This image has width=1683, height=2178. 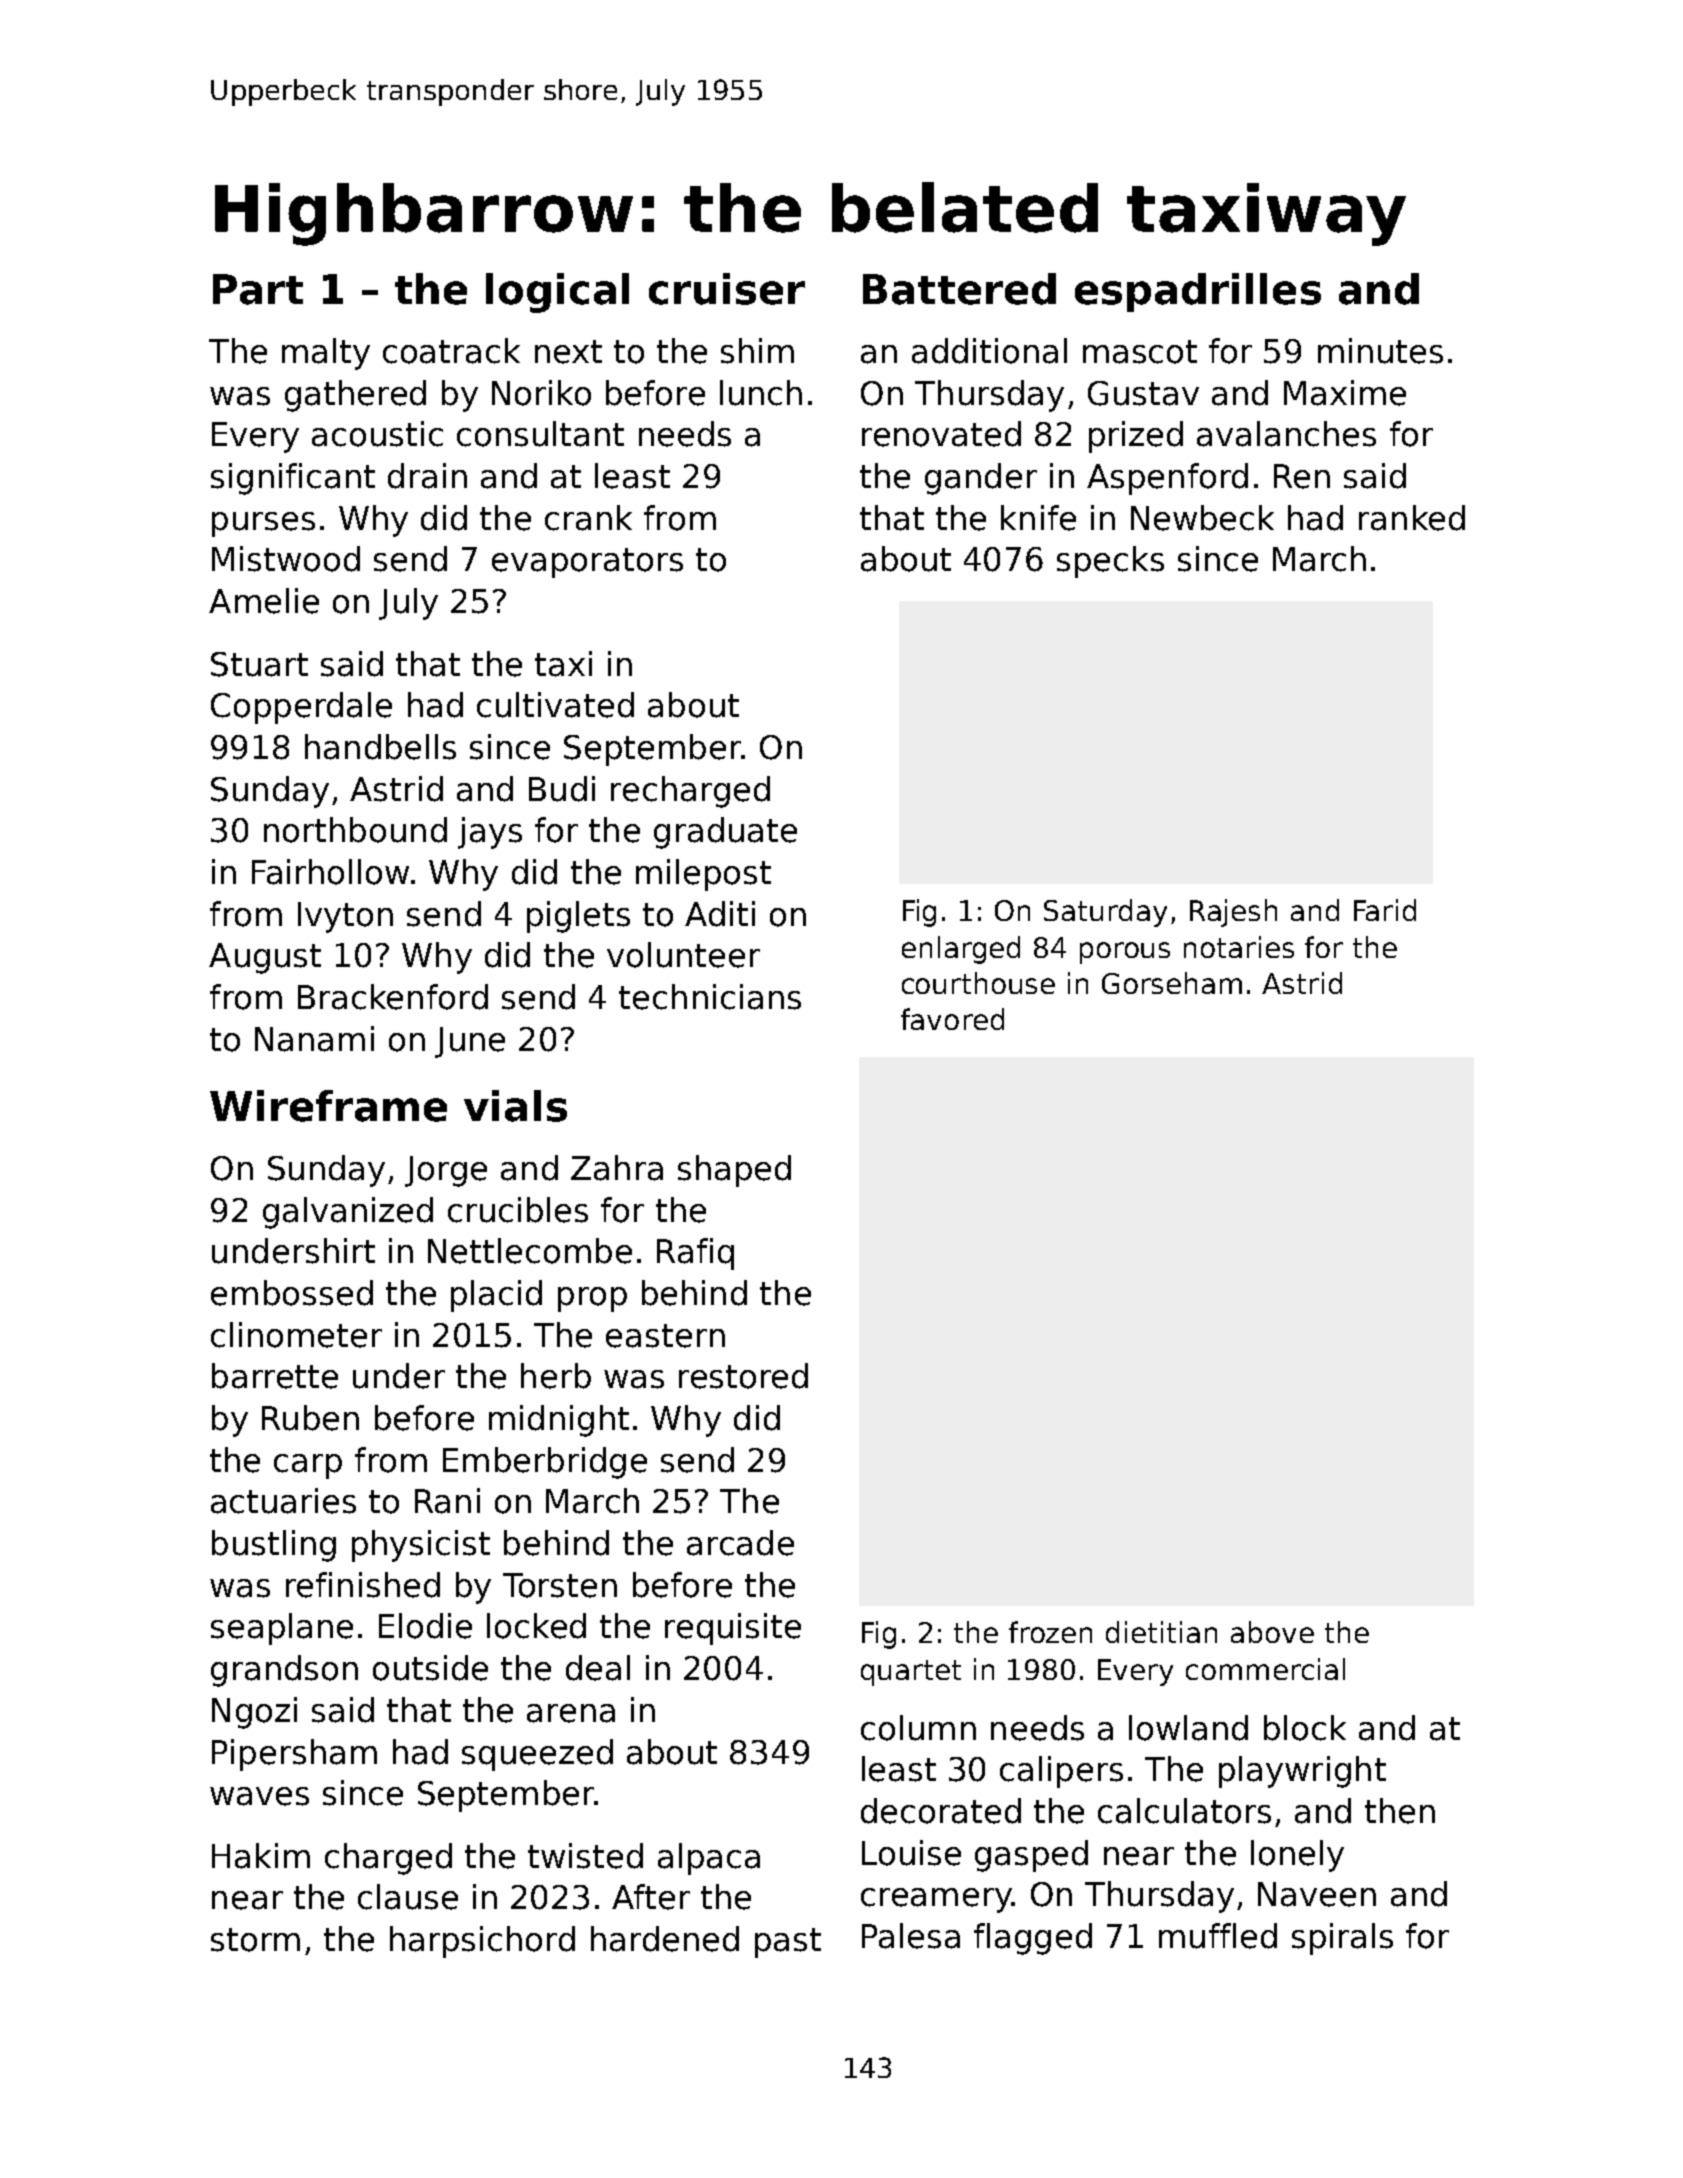 What do you see at coordinates (1272, 1632) in the image?
I see `above` at bounding box center [1272, 1632].
